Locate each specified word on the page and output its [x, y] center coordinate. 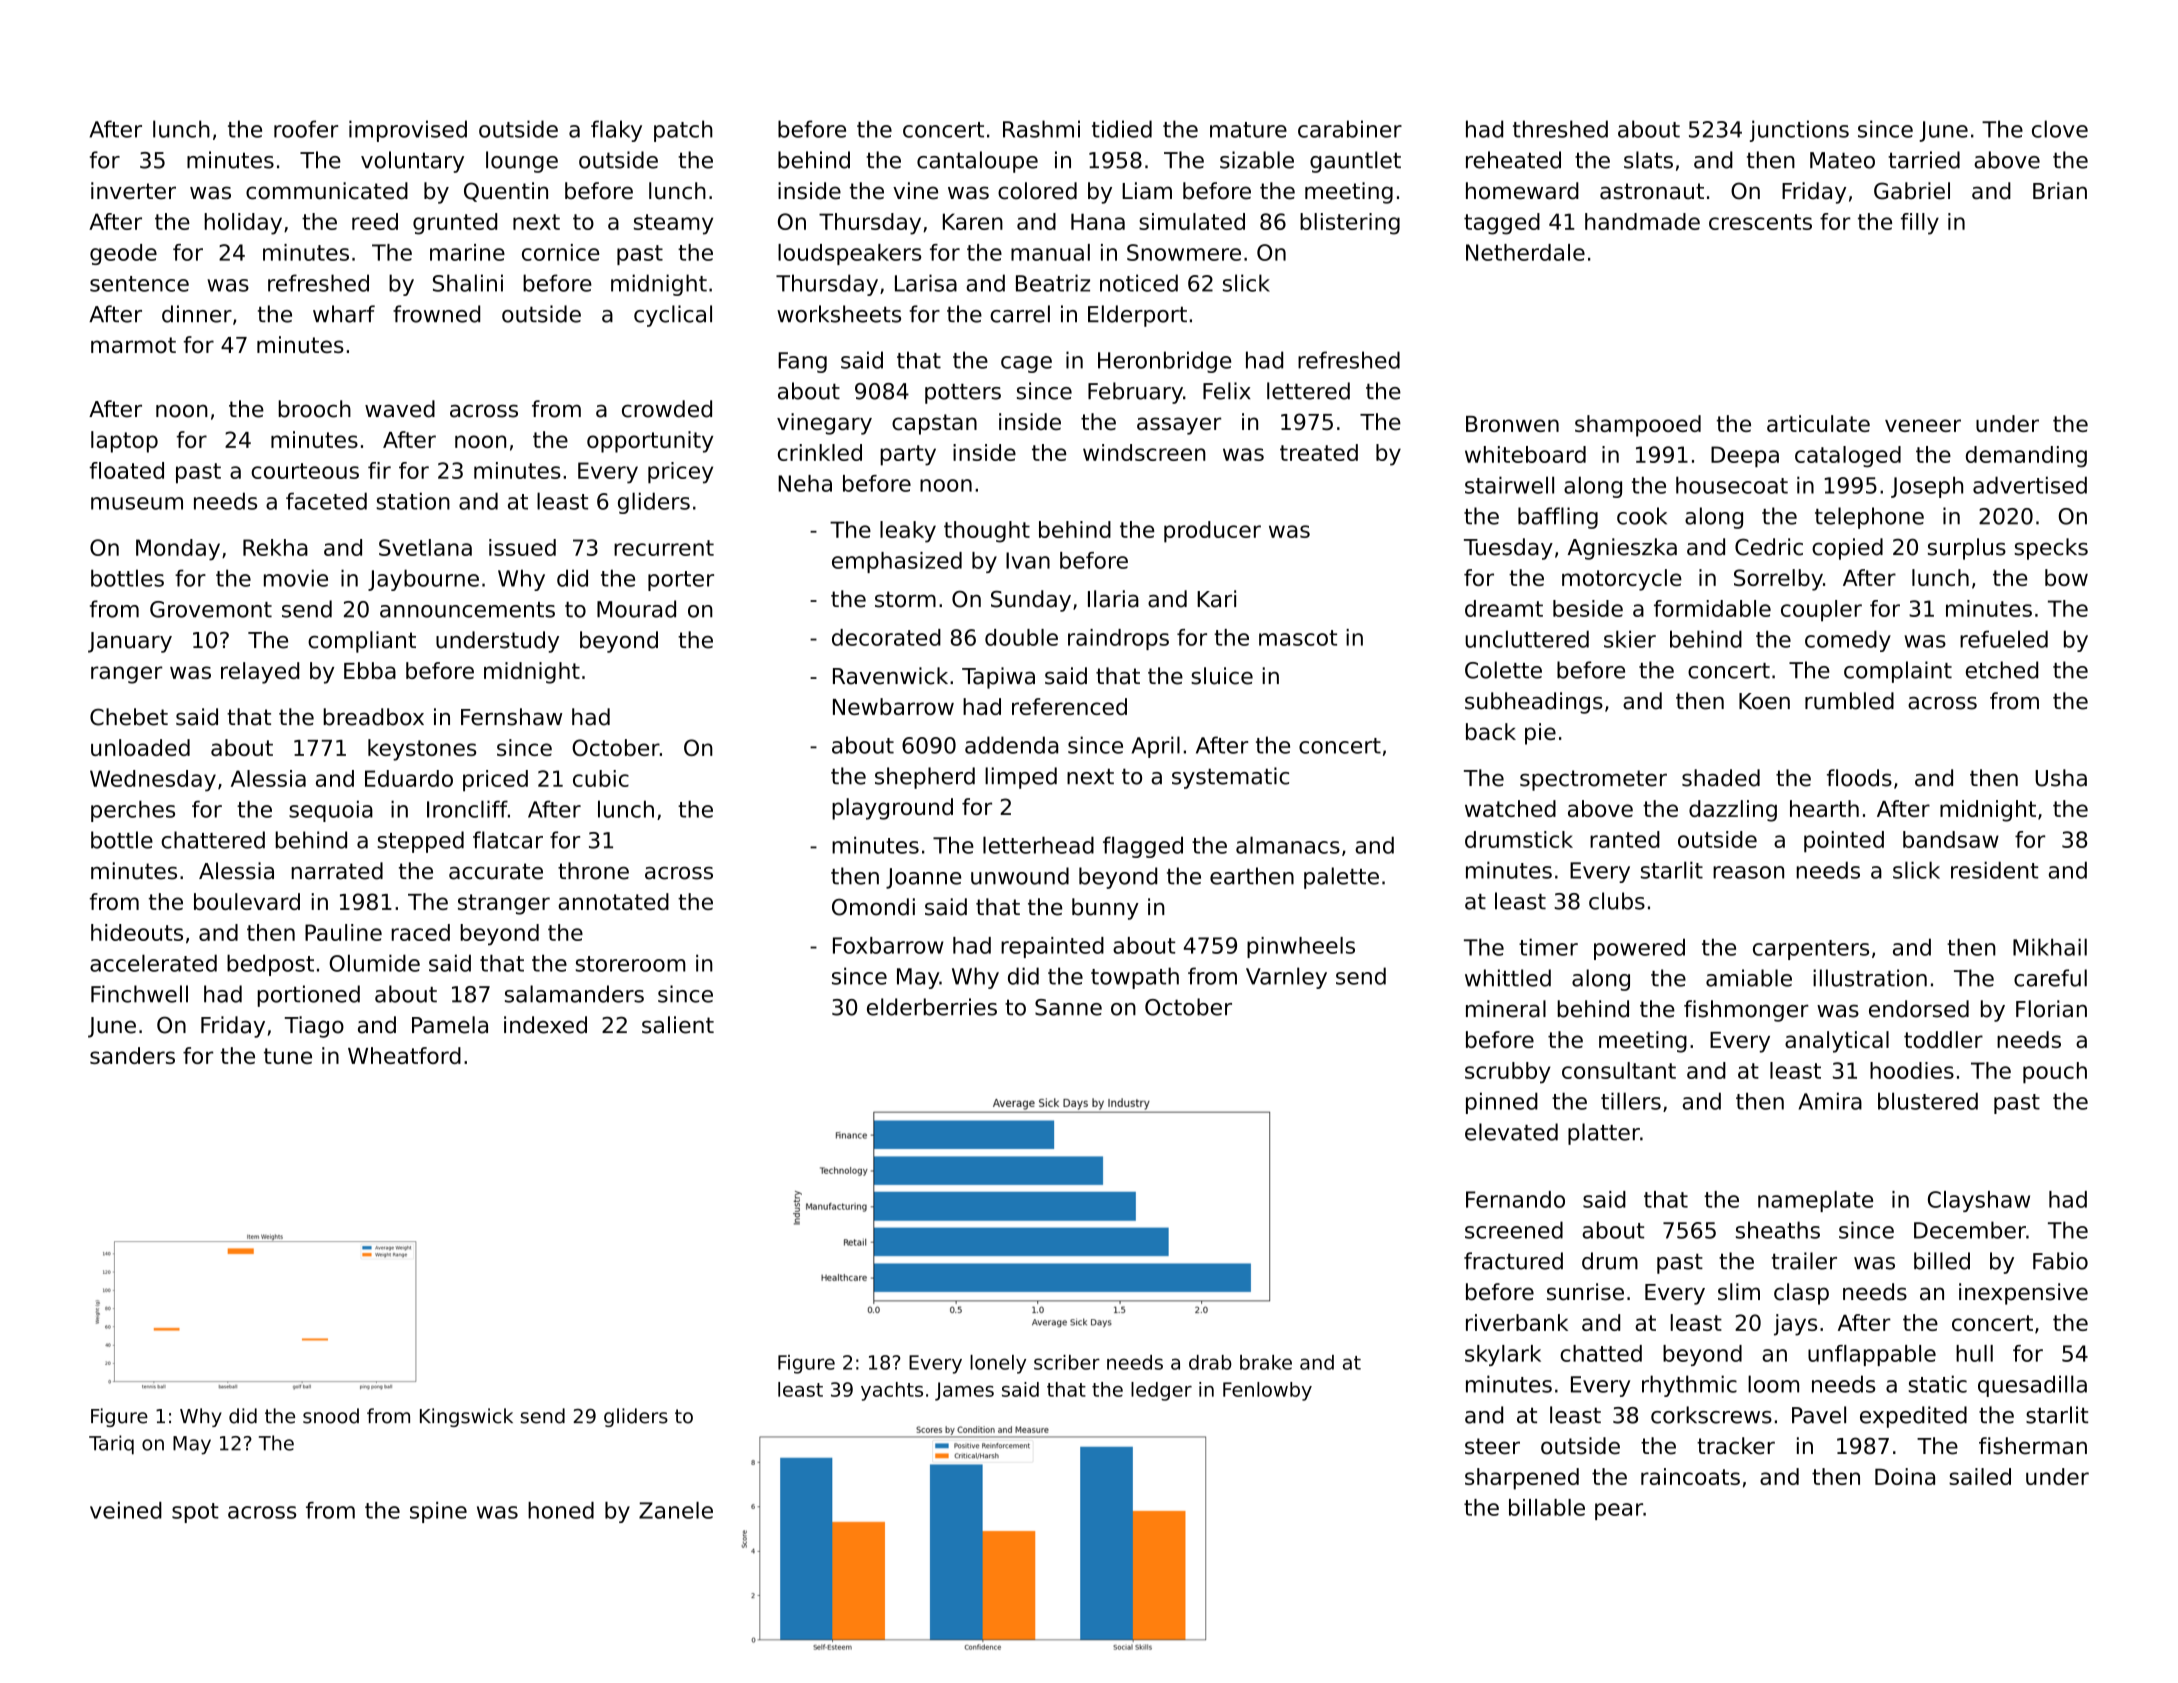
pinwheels [1301, 947]
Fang [802, 362]
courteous [305, 471]
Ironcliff [467, 809]
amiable [1749, 978]
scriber [1067, 1362]
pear [1619, 1511]
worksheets [839, 314]
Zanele [676, 1510]
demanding [2026, 457]
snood [331, 1416]
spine [438, 1512]
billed [1942, 1261]
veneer [1923, 425]
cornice [560, 252]
